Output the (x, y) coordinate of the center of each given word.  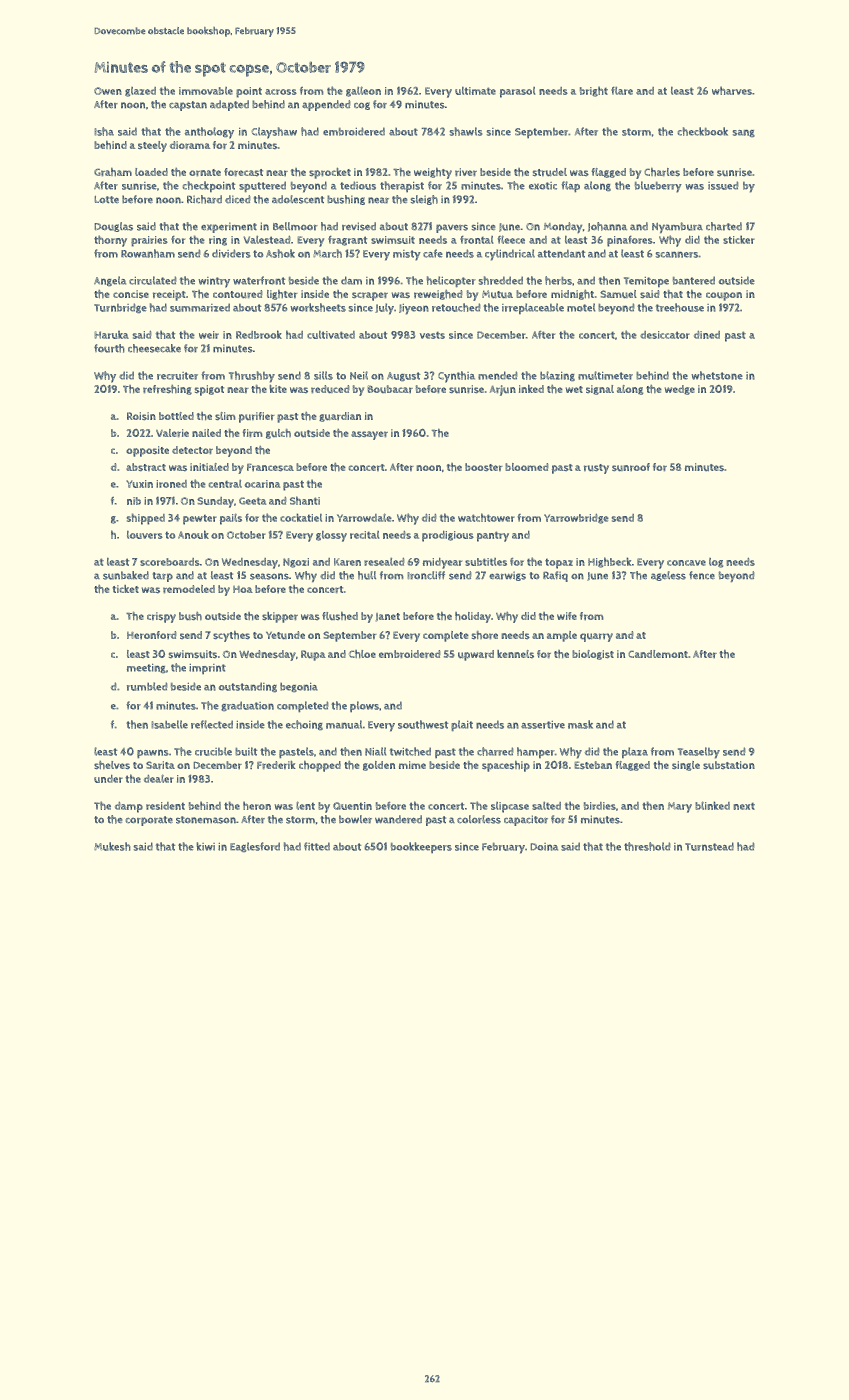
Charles (662, 172)
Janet (388, 617)
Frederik (276, 765)
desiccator (665, 335)
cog (362, 106)
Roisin (141, 416)
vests (432, 335)
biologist (593, 655)
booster (484, 467)
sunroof (631, 467)
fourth (109, 348)
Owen (108, 91)
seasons (269, 576)
